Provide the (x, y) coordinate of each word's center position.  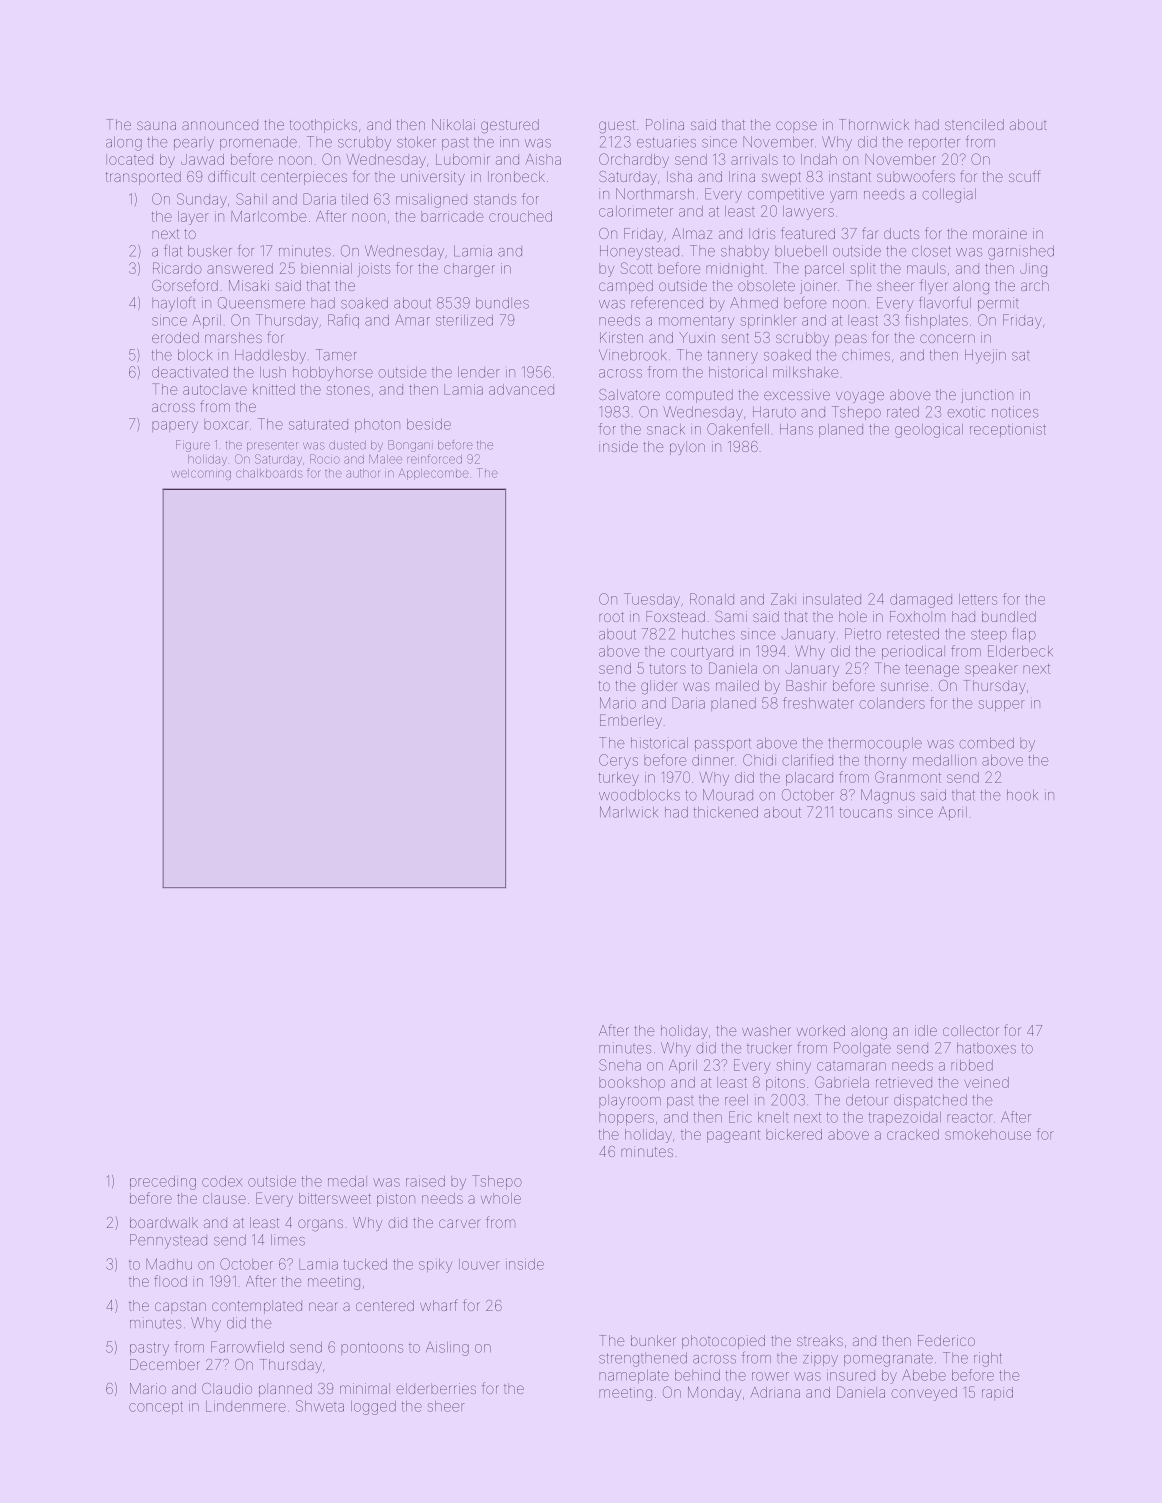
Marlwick (629, 812)
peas (851, 340)
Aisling (447, 1349)
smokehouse (988, 1134)
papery (175, 427)
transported (143, 178)
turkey (619, 779)
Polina (665, 124)
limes (288, 1240)
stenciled (974, 124)
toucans (866, 812)
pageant (733, 1136)
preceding (163, 1183)
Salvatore (629, 394)
